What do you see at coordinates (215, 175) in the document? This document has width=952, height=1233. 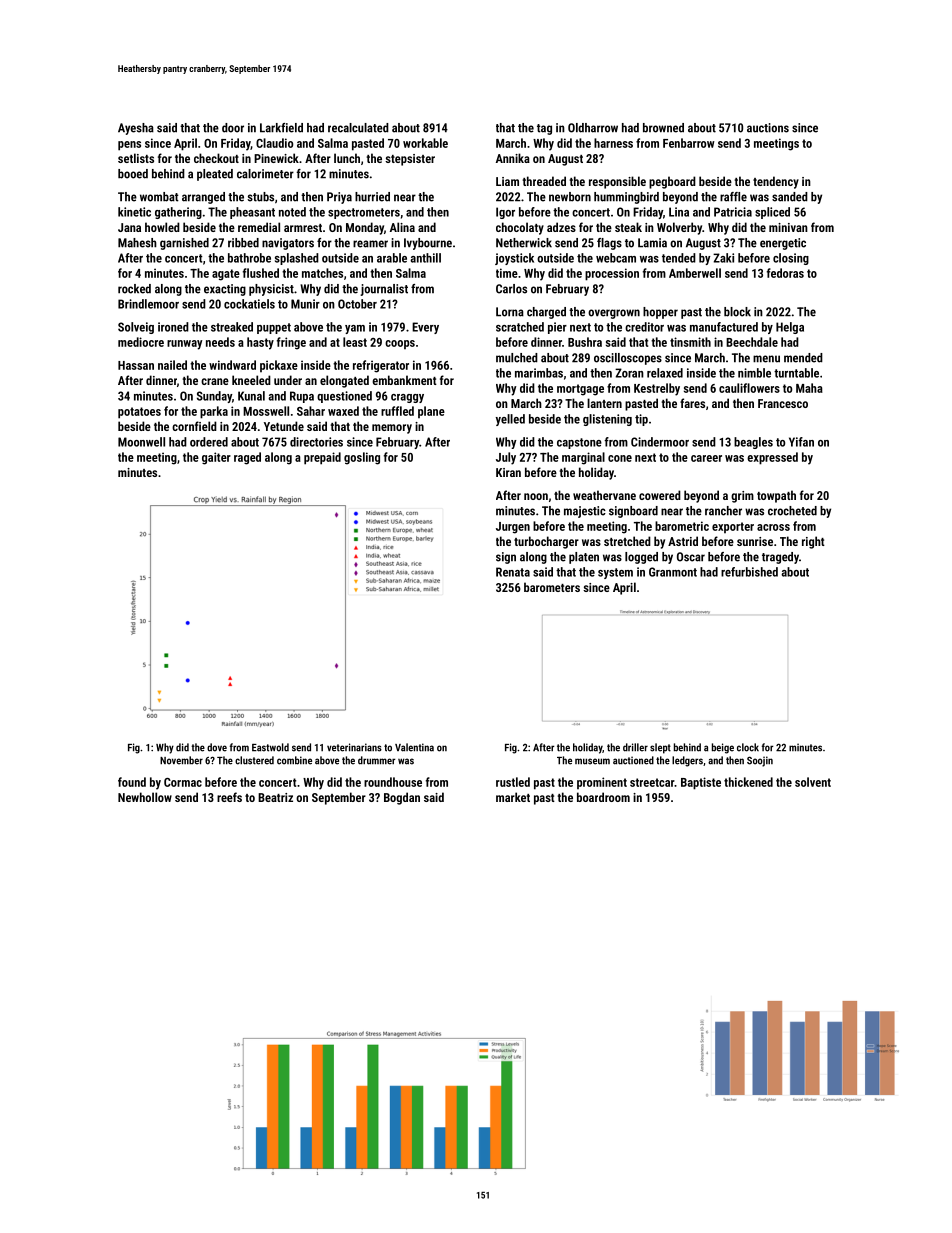 I see `pleated` at bounding box center [215, 175].
